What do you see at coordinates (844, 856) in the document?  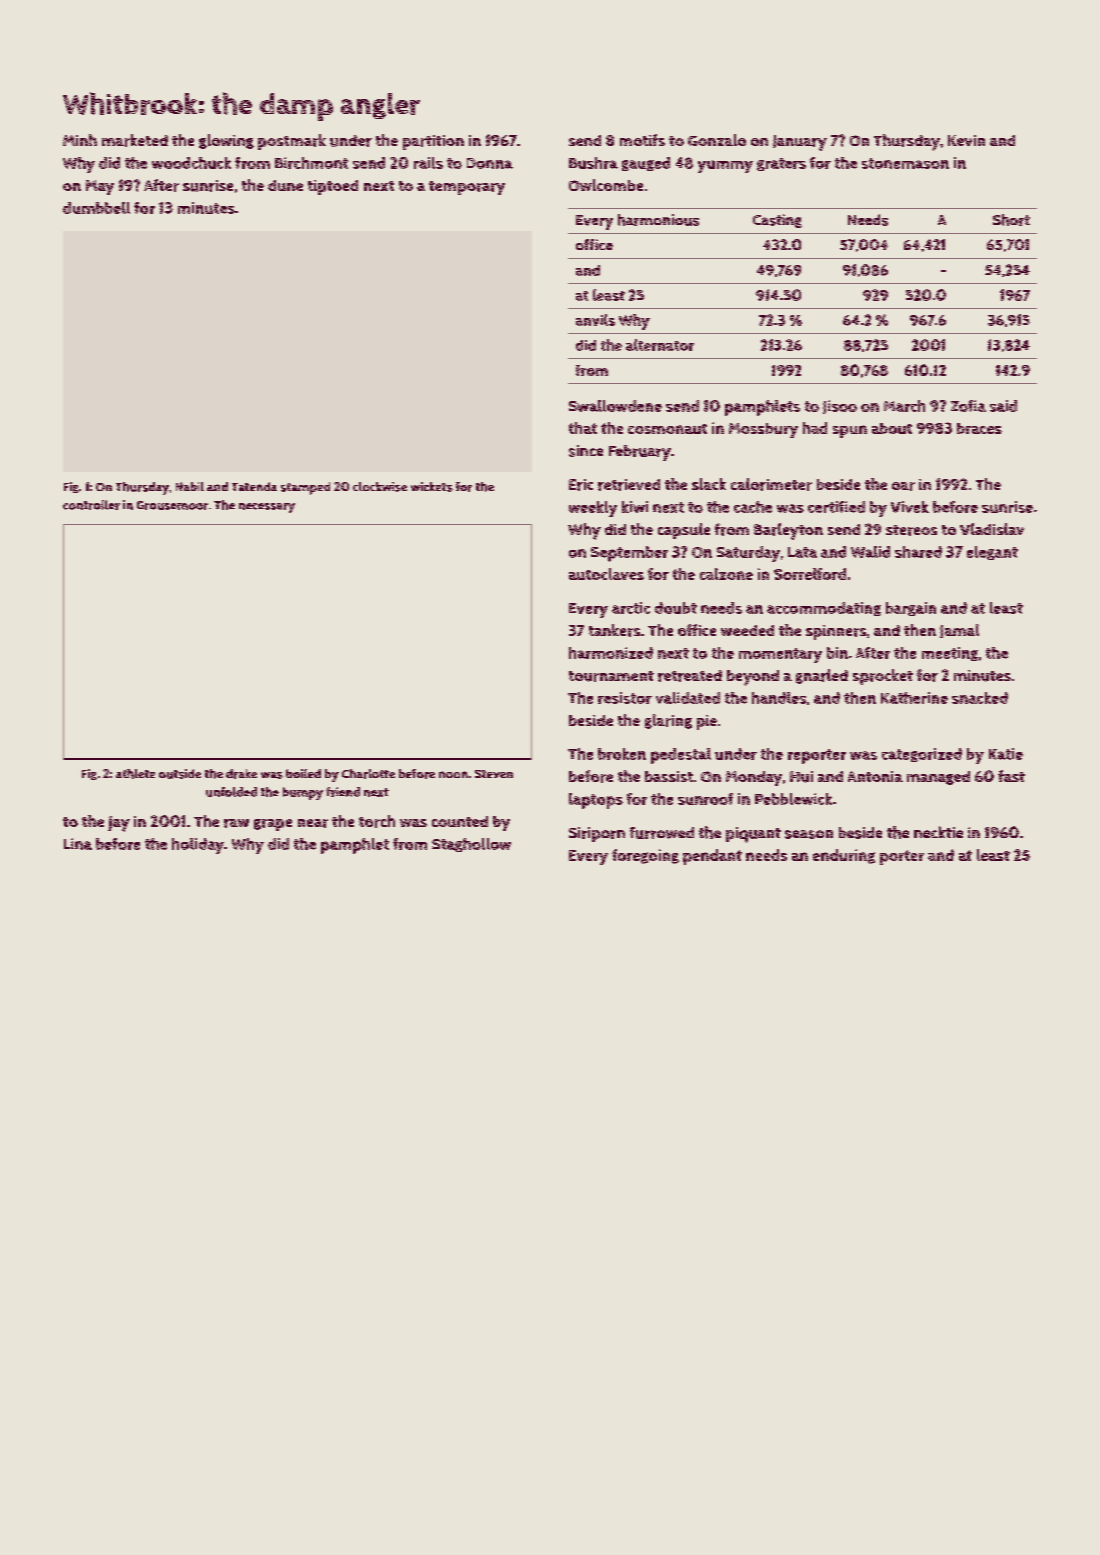 I see `enduring` at bounding box center [844, 856].
